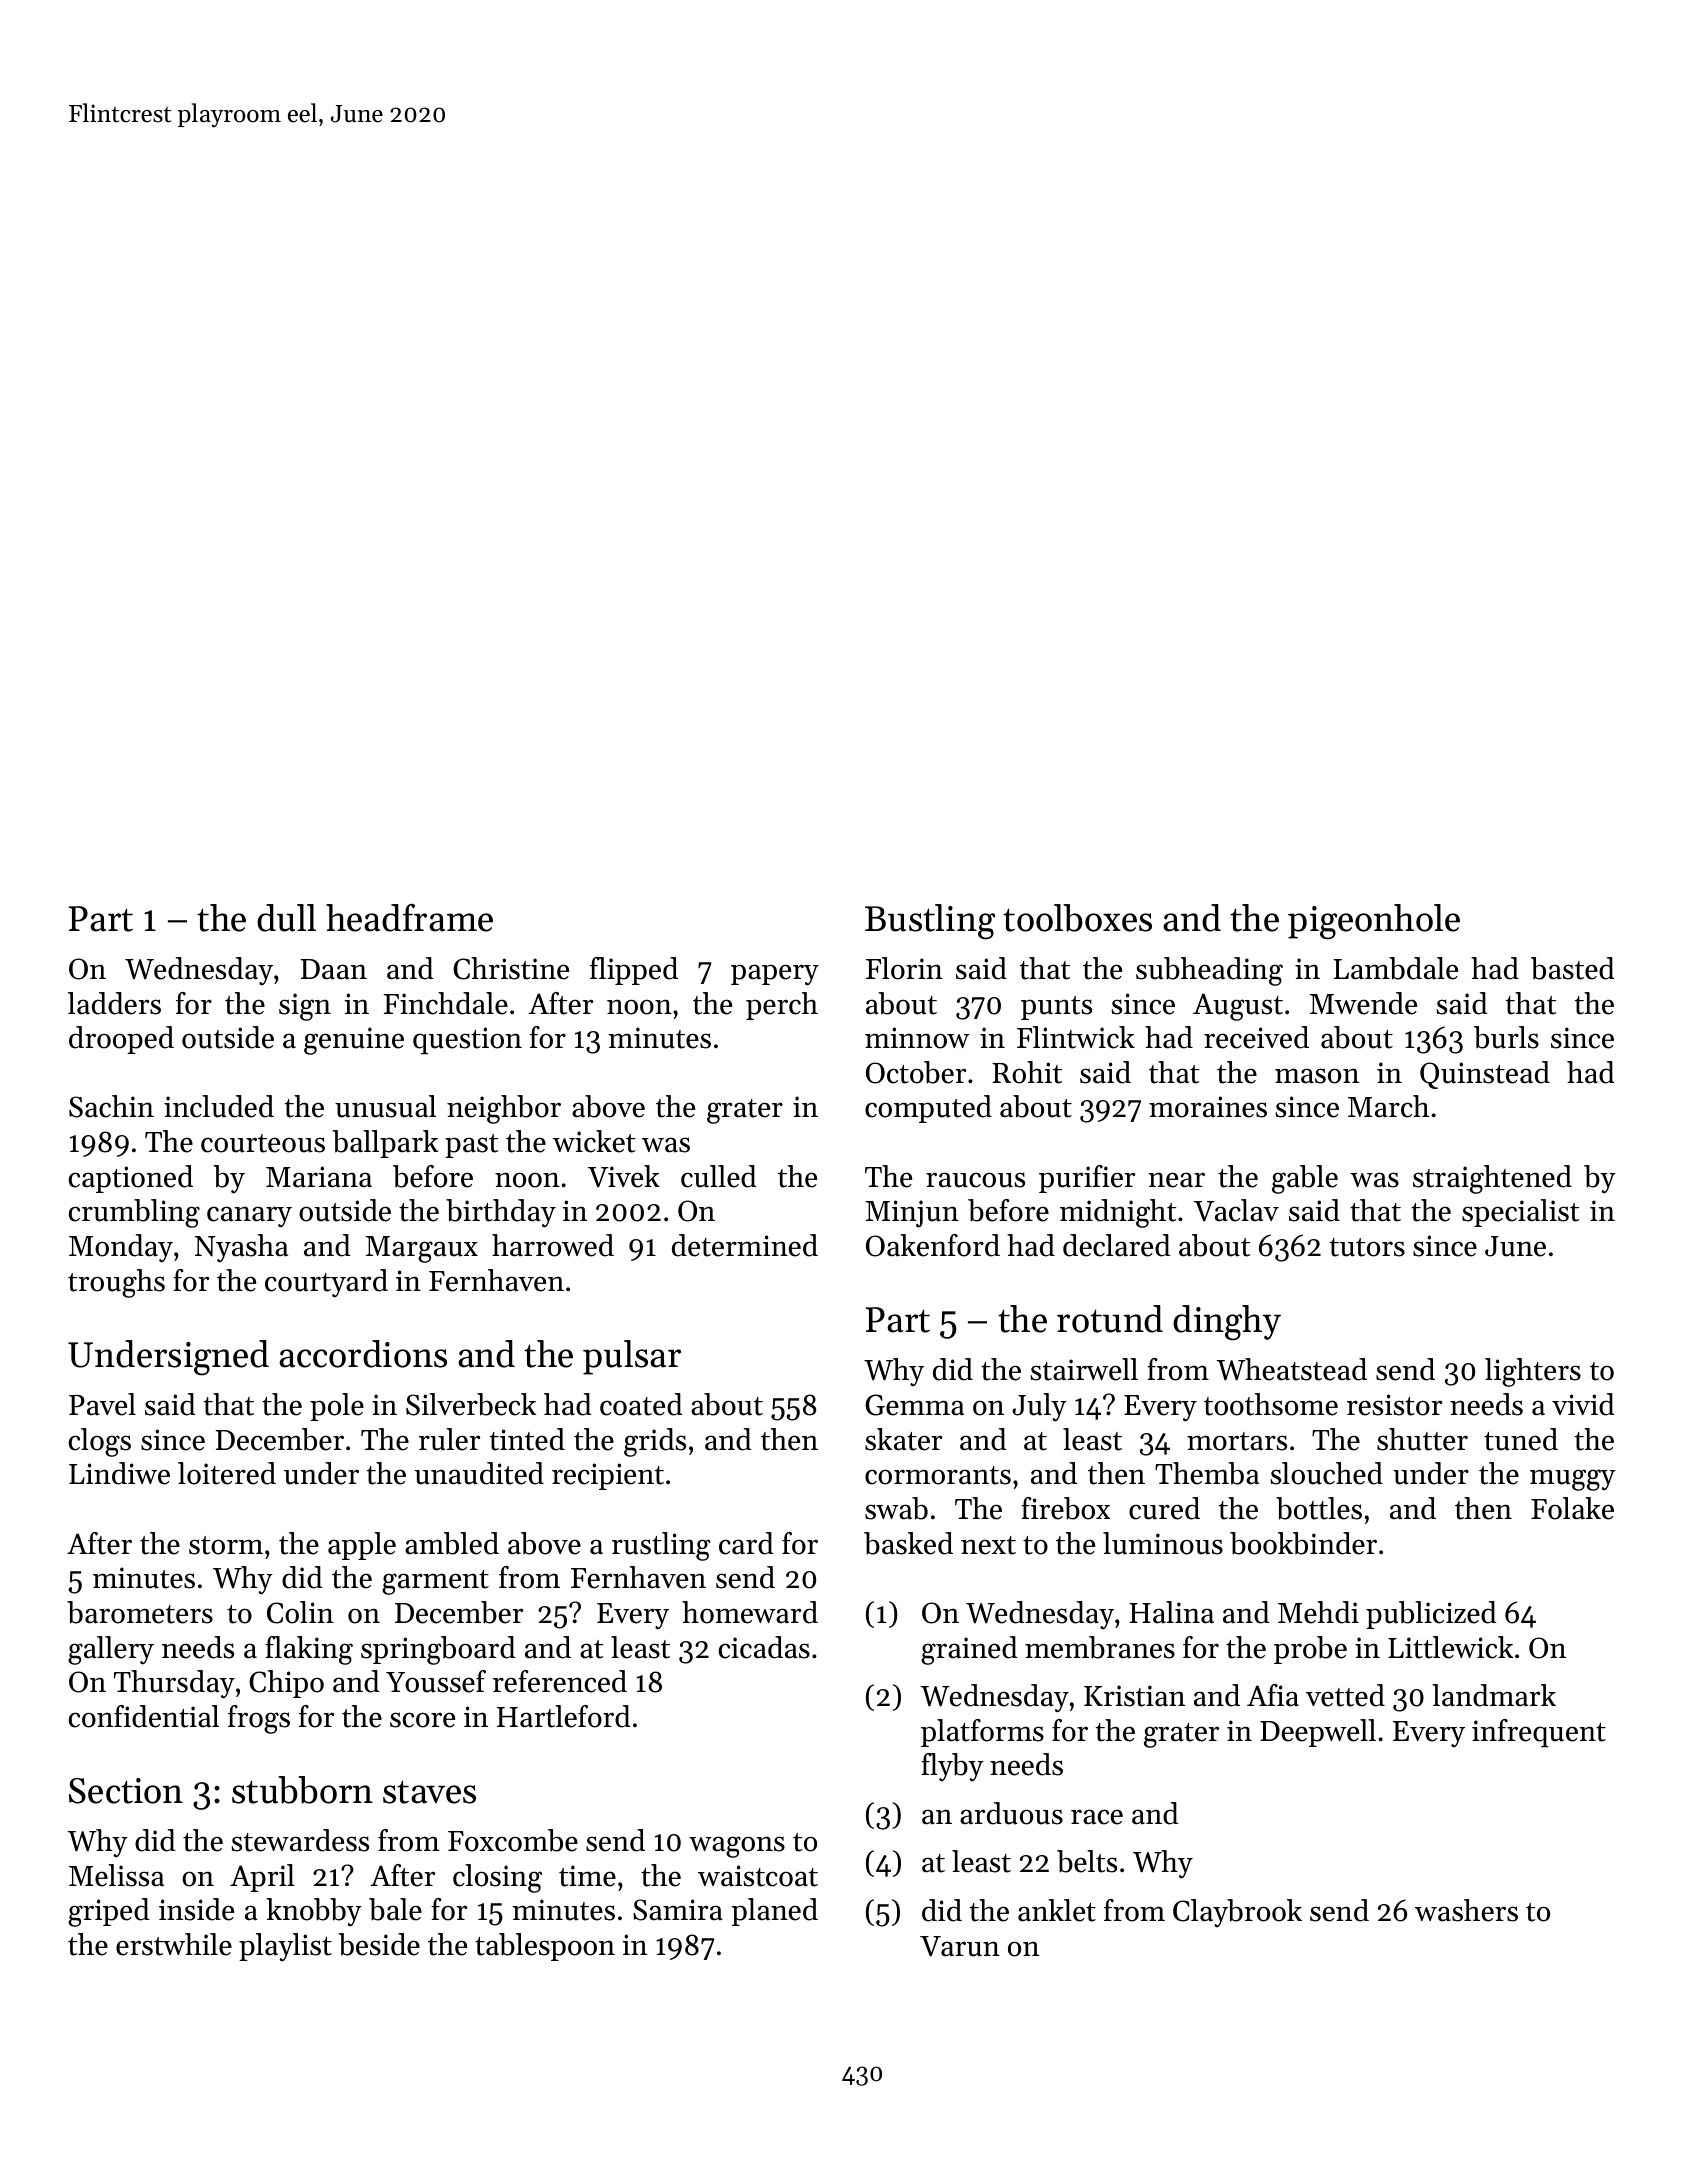  I want to click on wagons, so click(737, 1847).
